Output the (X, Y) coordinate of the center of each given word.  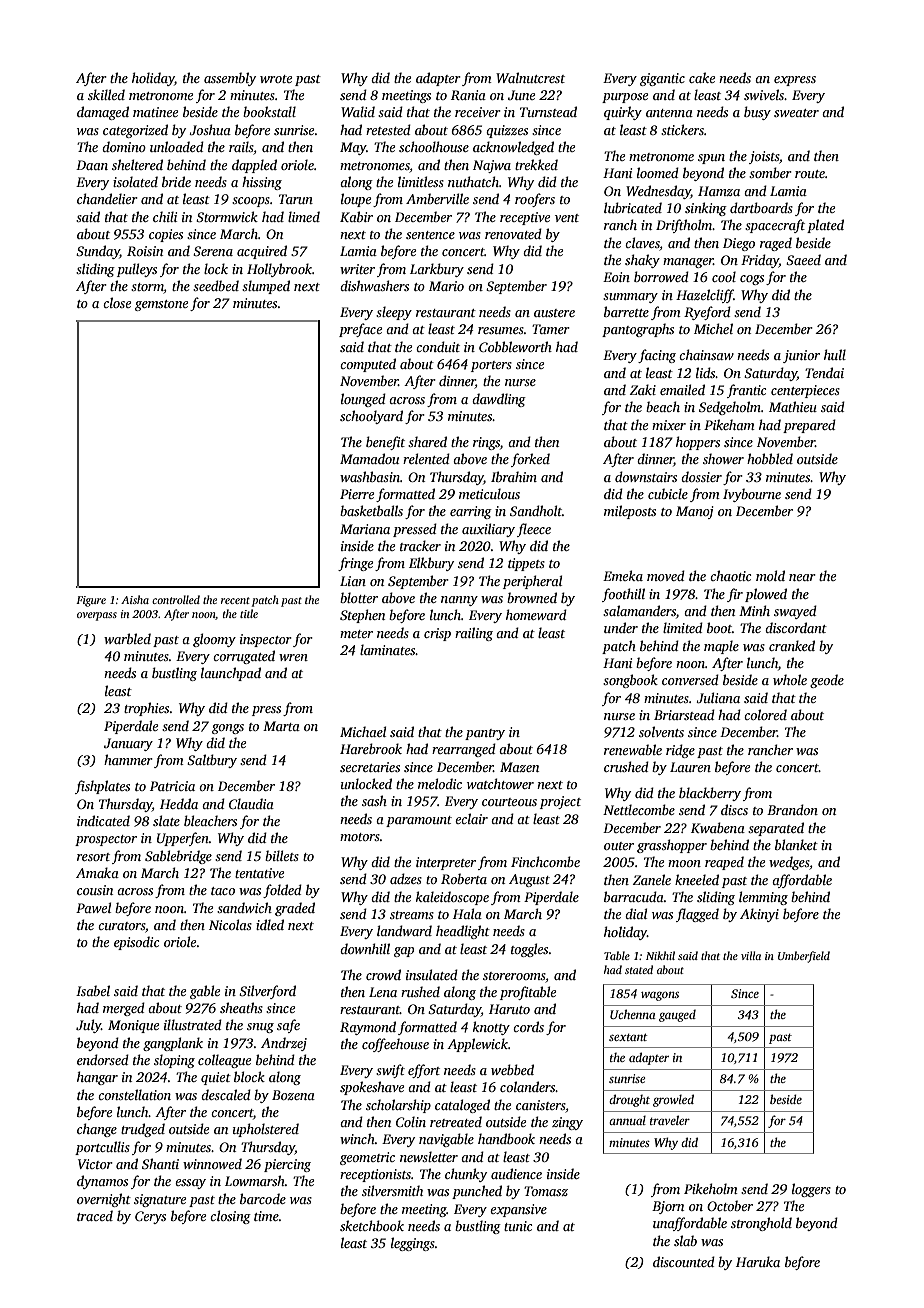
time (266, 1216)
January (128, 744)
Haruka (758, 1261)
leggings (413, 1244)
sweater (796, 113)
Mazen (519, 767)
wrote (276, 79)
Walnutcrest (530, 77)
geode (827, 681)
